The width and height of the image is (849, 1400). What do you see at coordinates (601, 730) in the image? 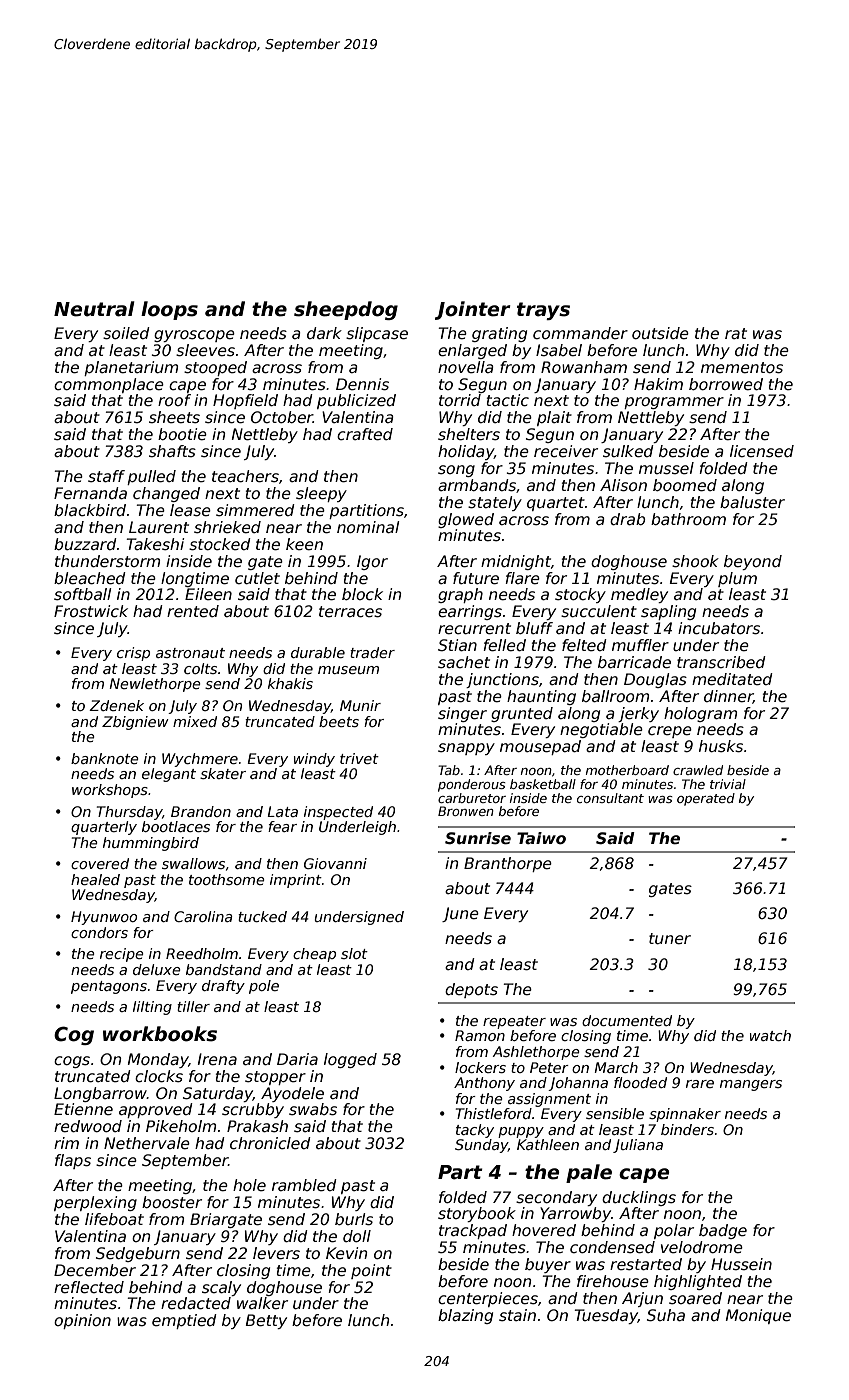
I see `negotiable` at bounding box center [601, 730].
